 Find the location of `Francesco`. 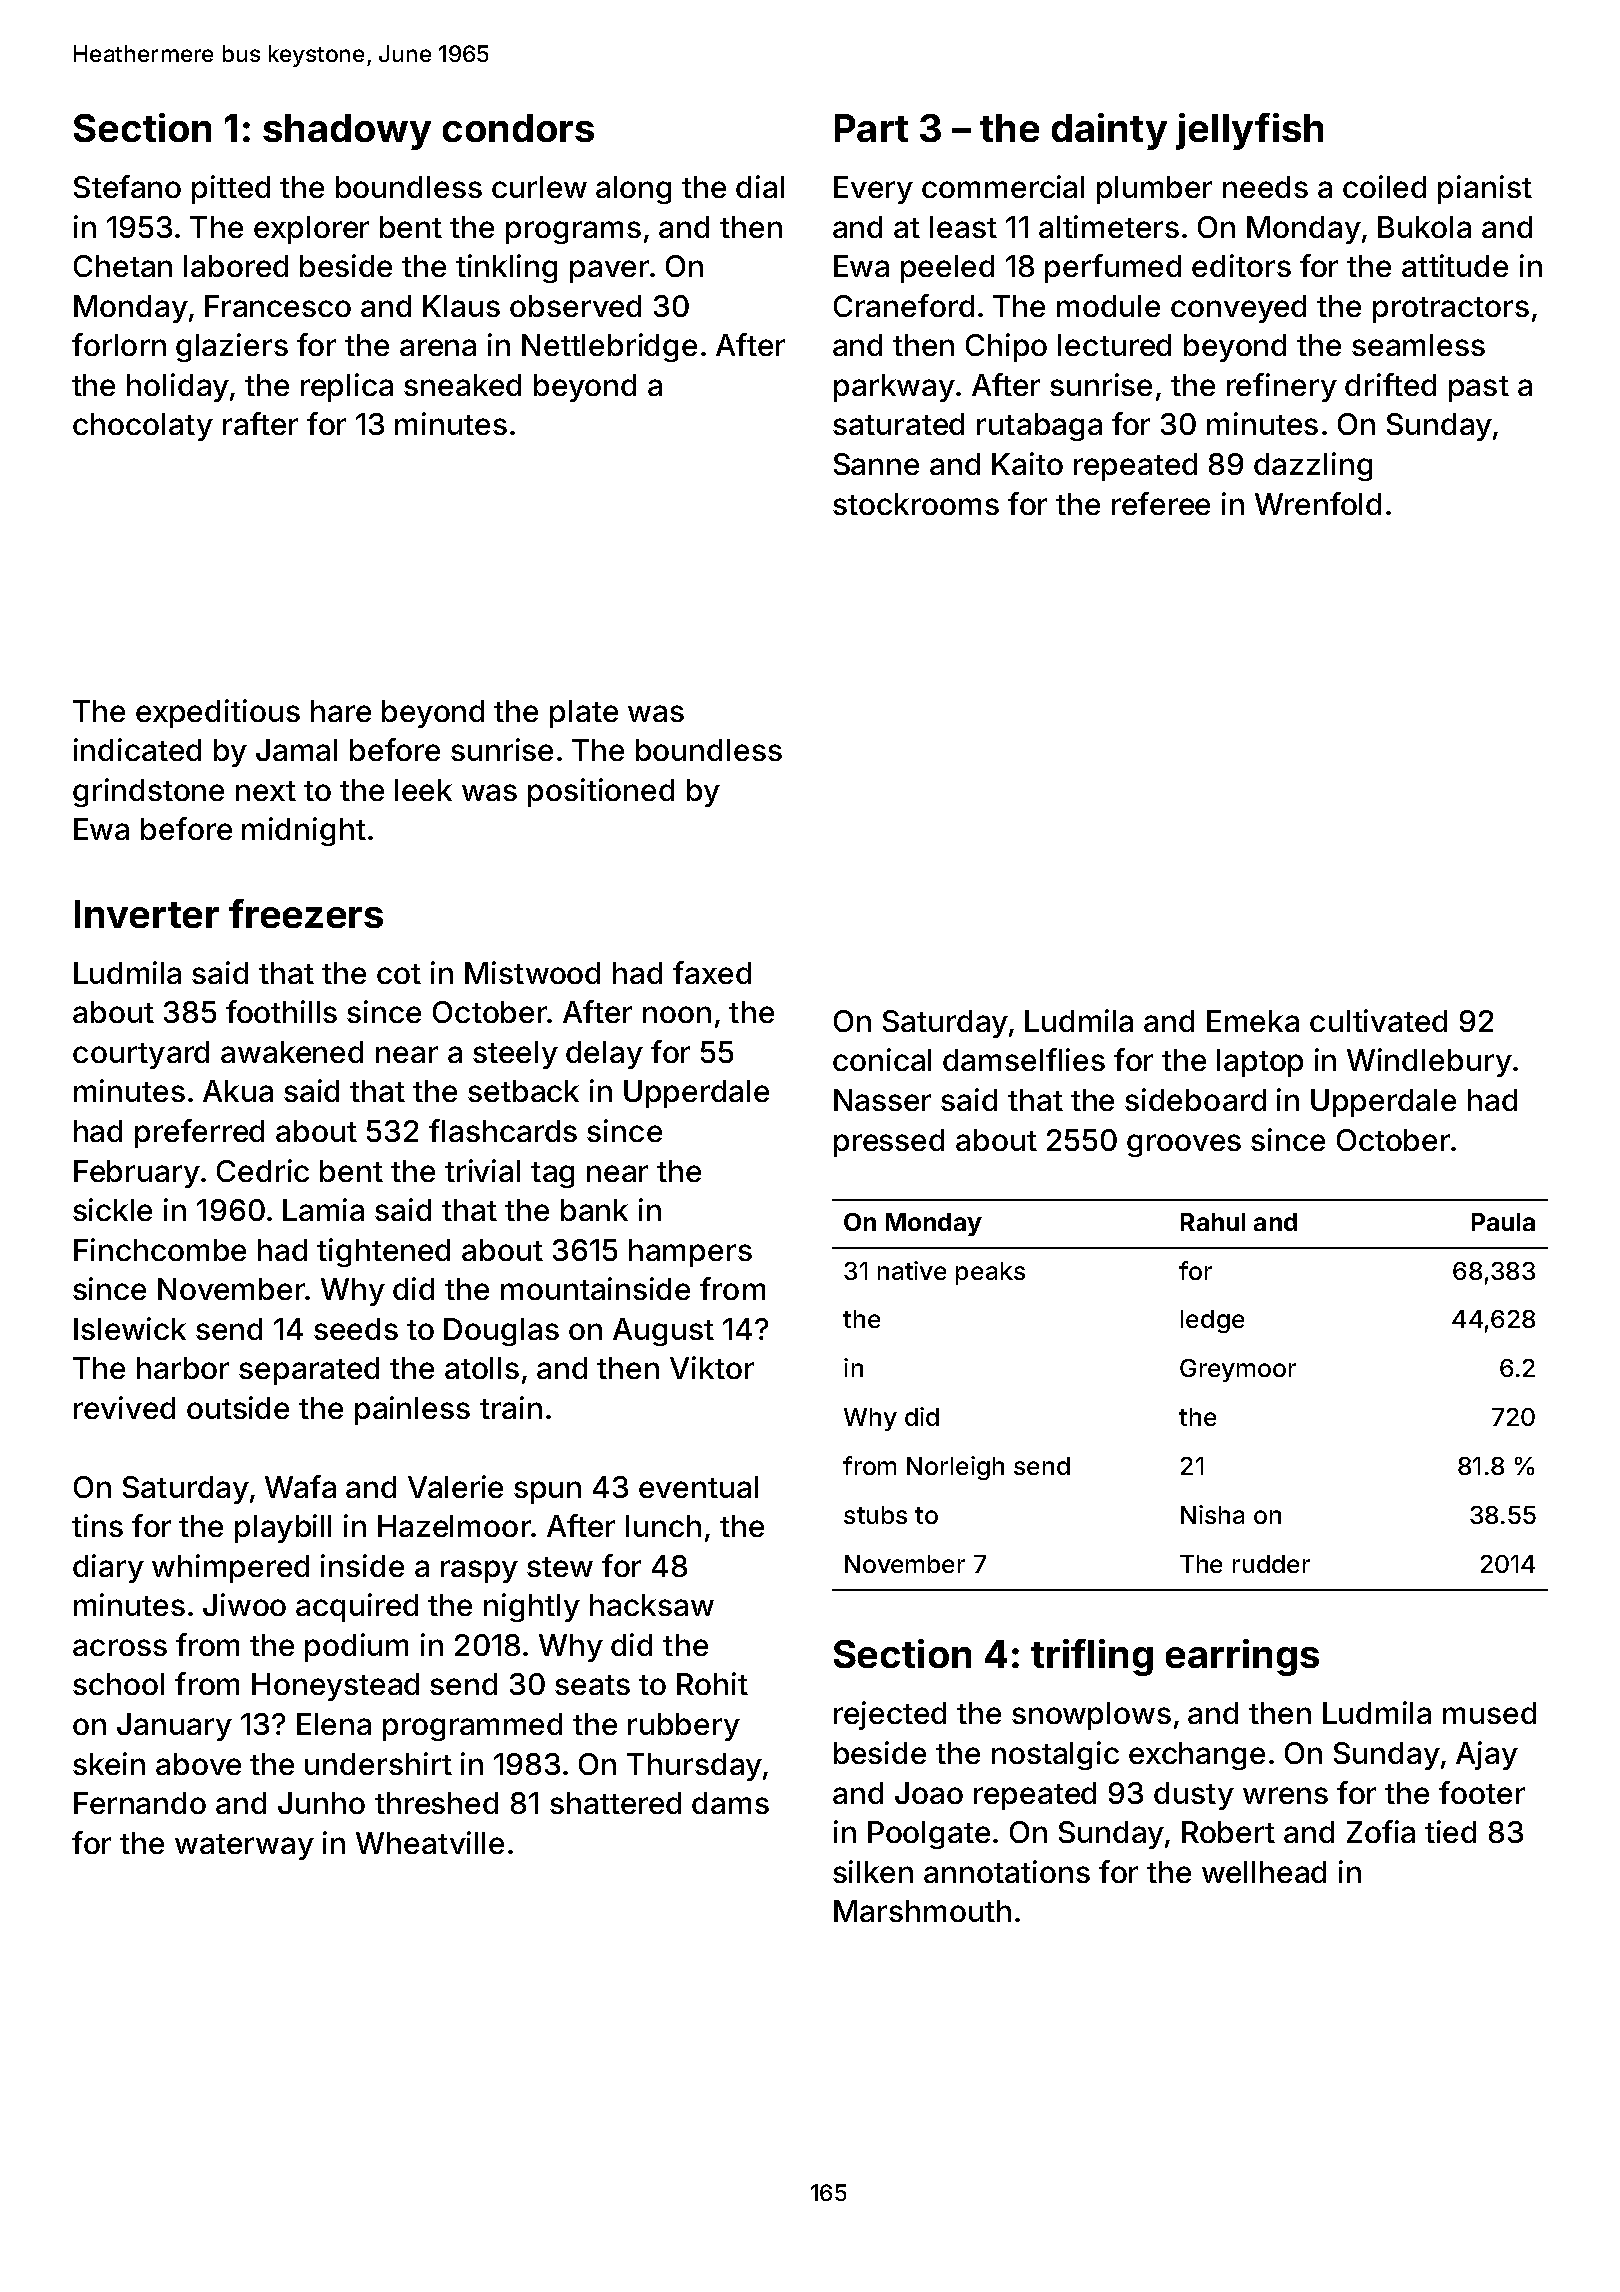

Francesco is located at coordinates (278, 306).
